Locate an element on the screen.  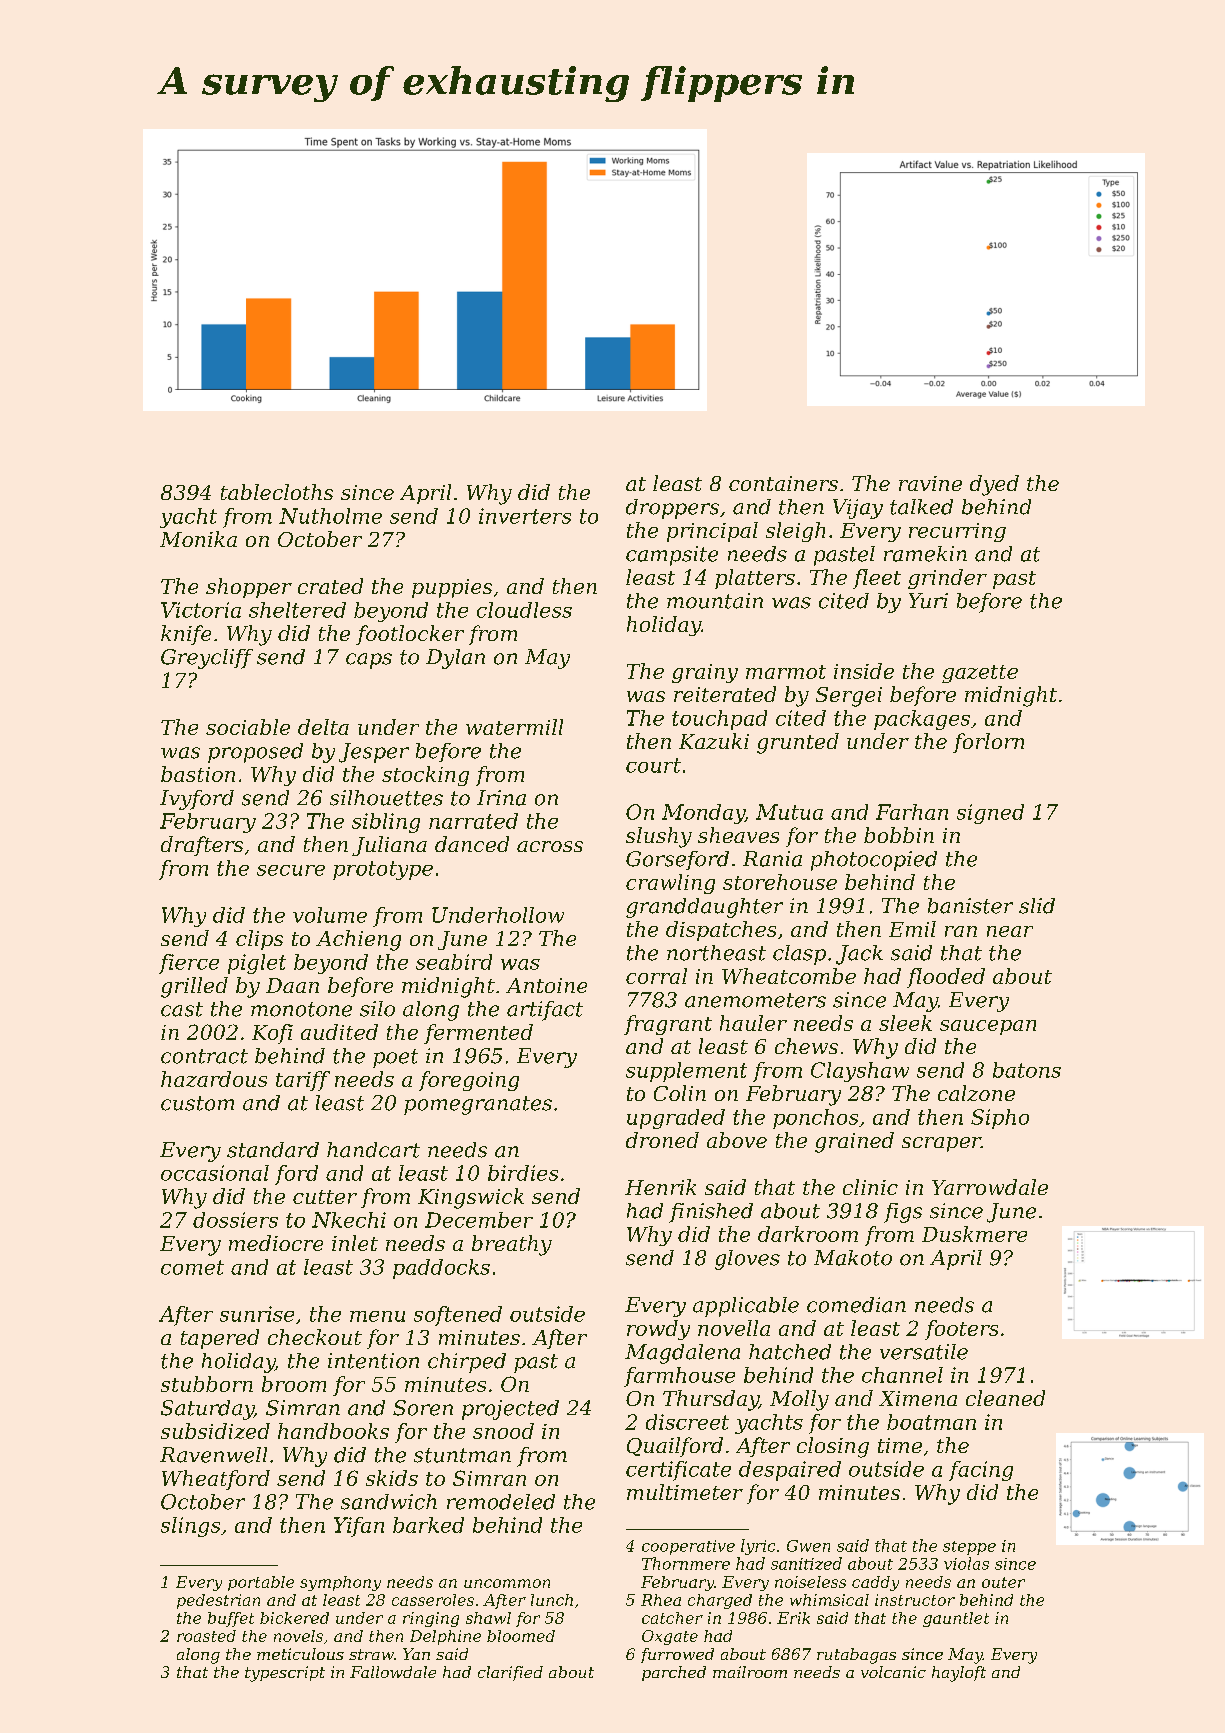
sandwich is located at coordinates (389, 1502).
